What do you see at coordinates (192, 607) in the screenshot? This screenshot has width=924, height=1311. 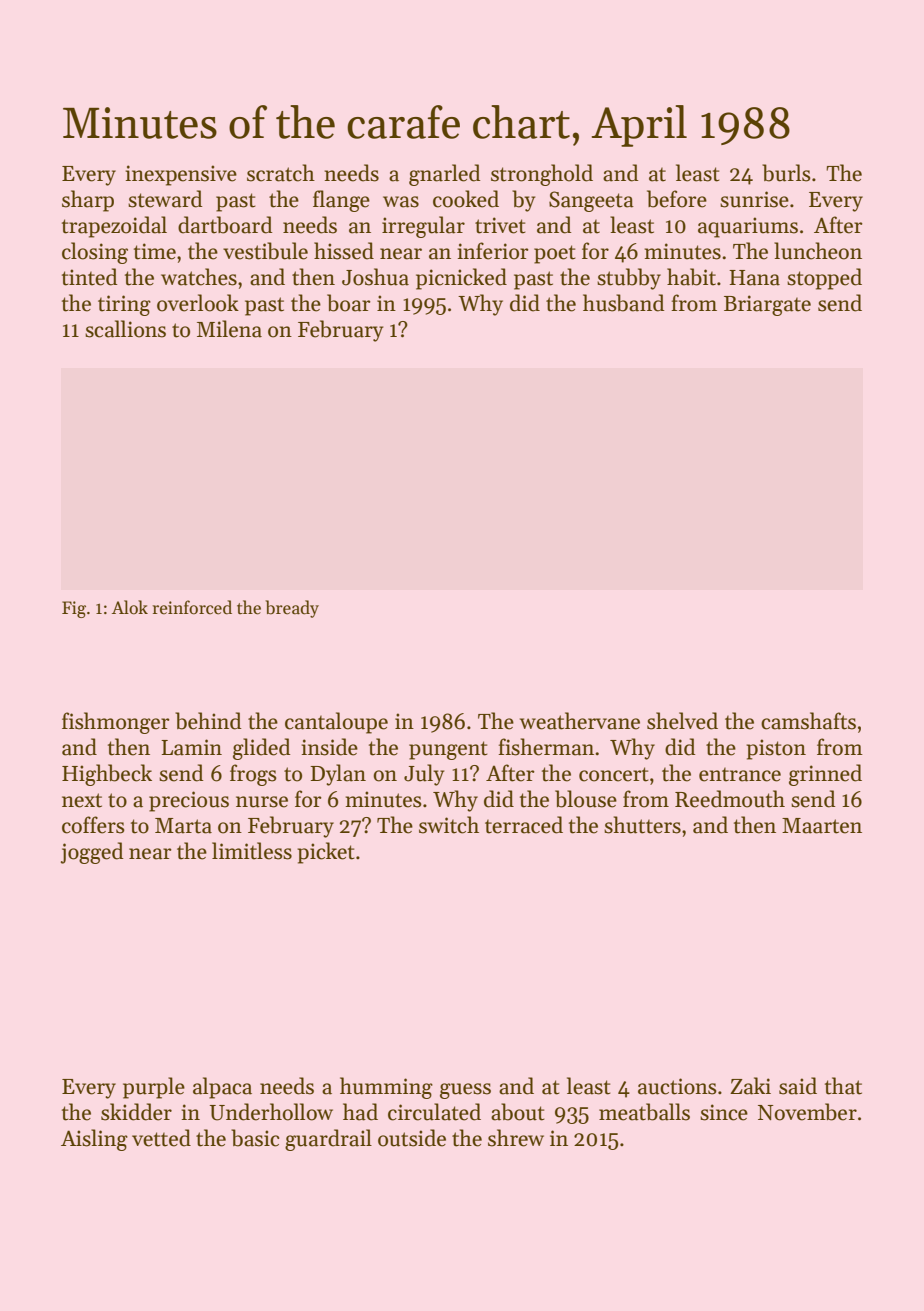 I see `reinforced` at bounding box center [192, 607].
